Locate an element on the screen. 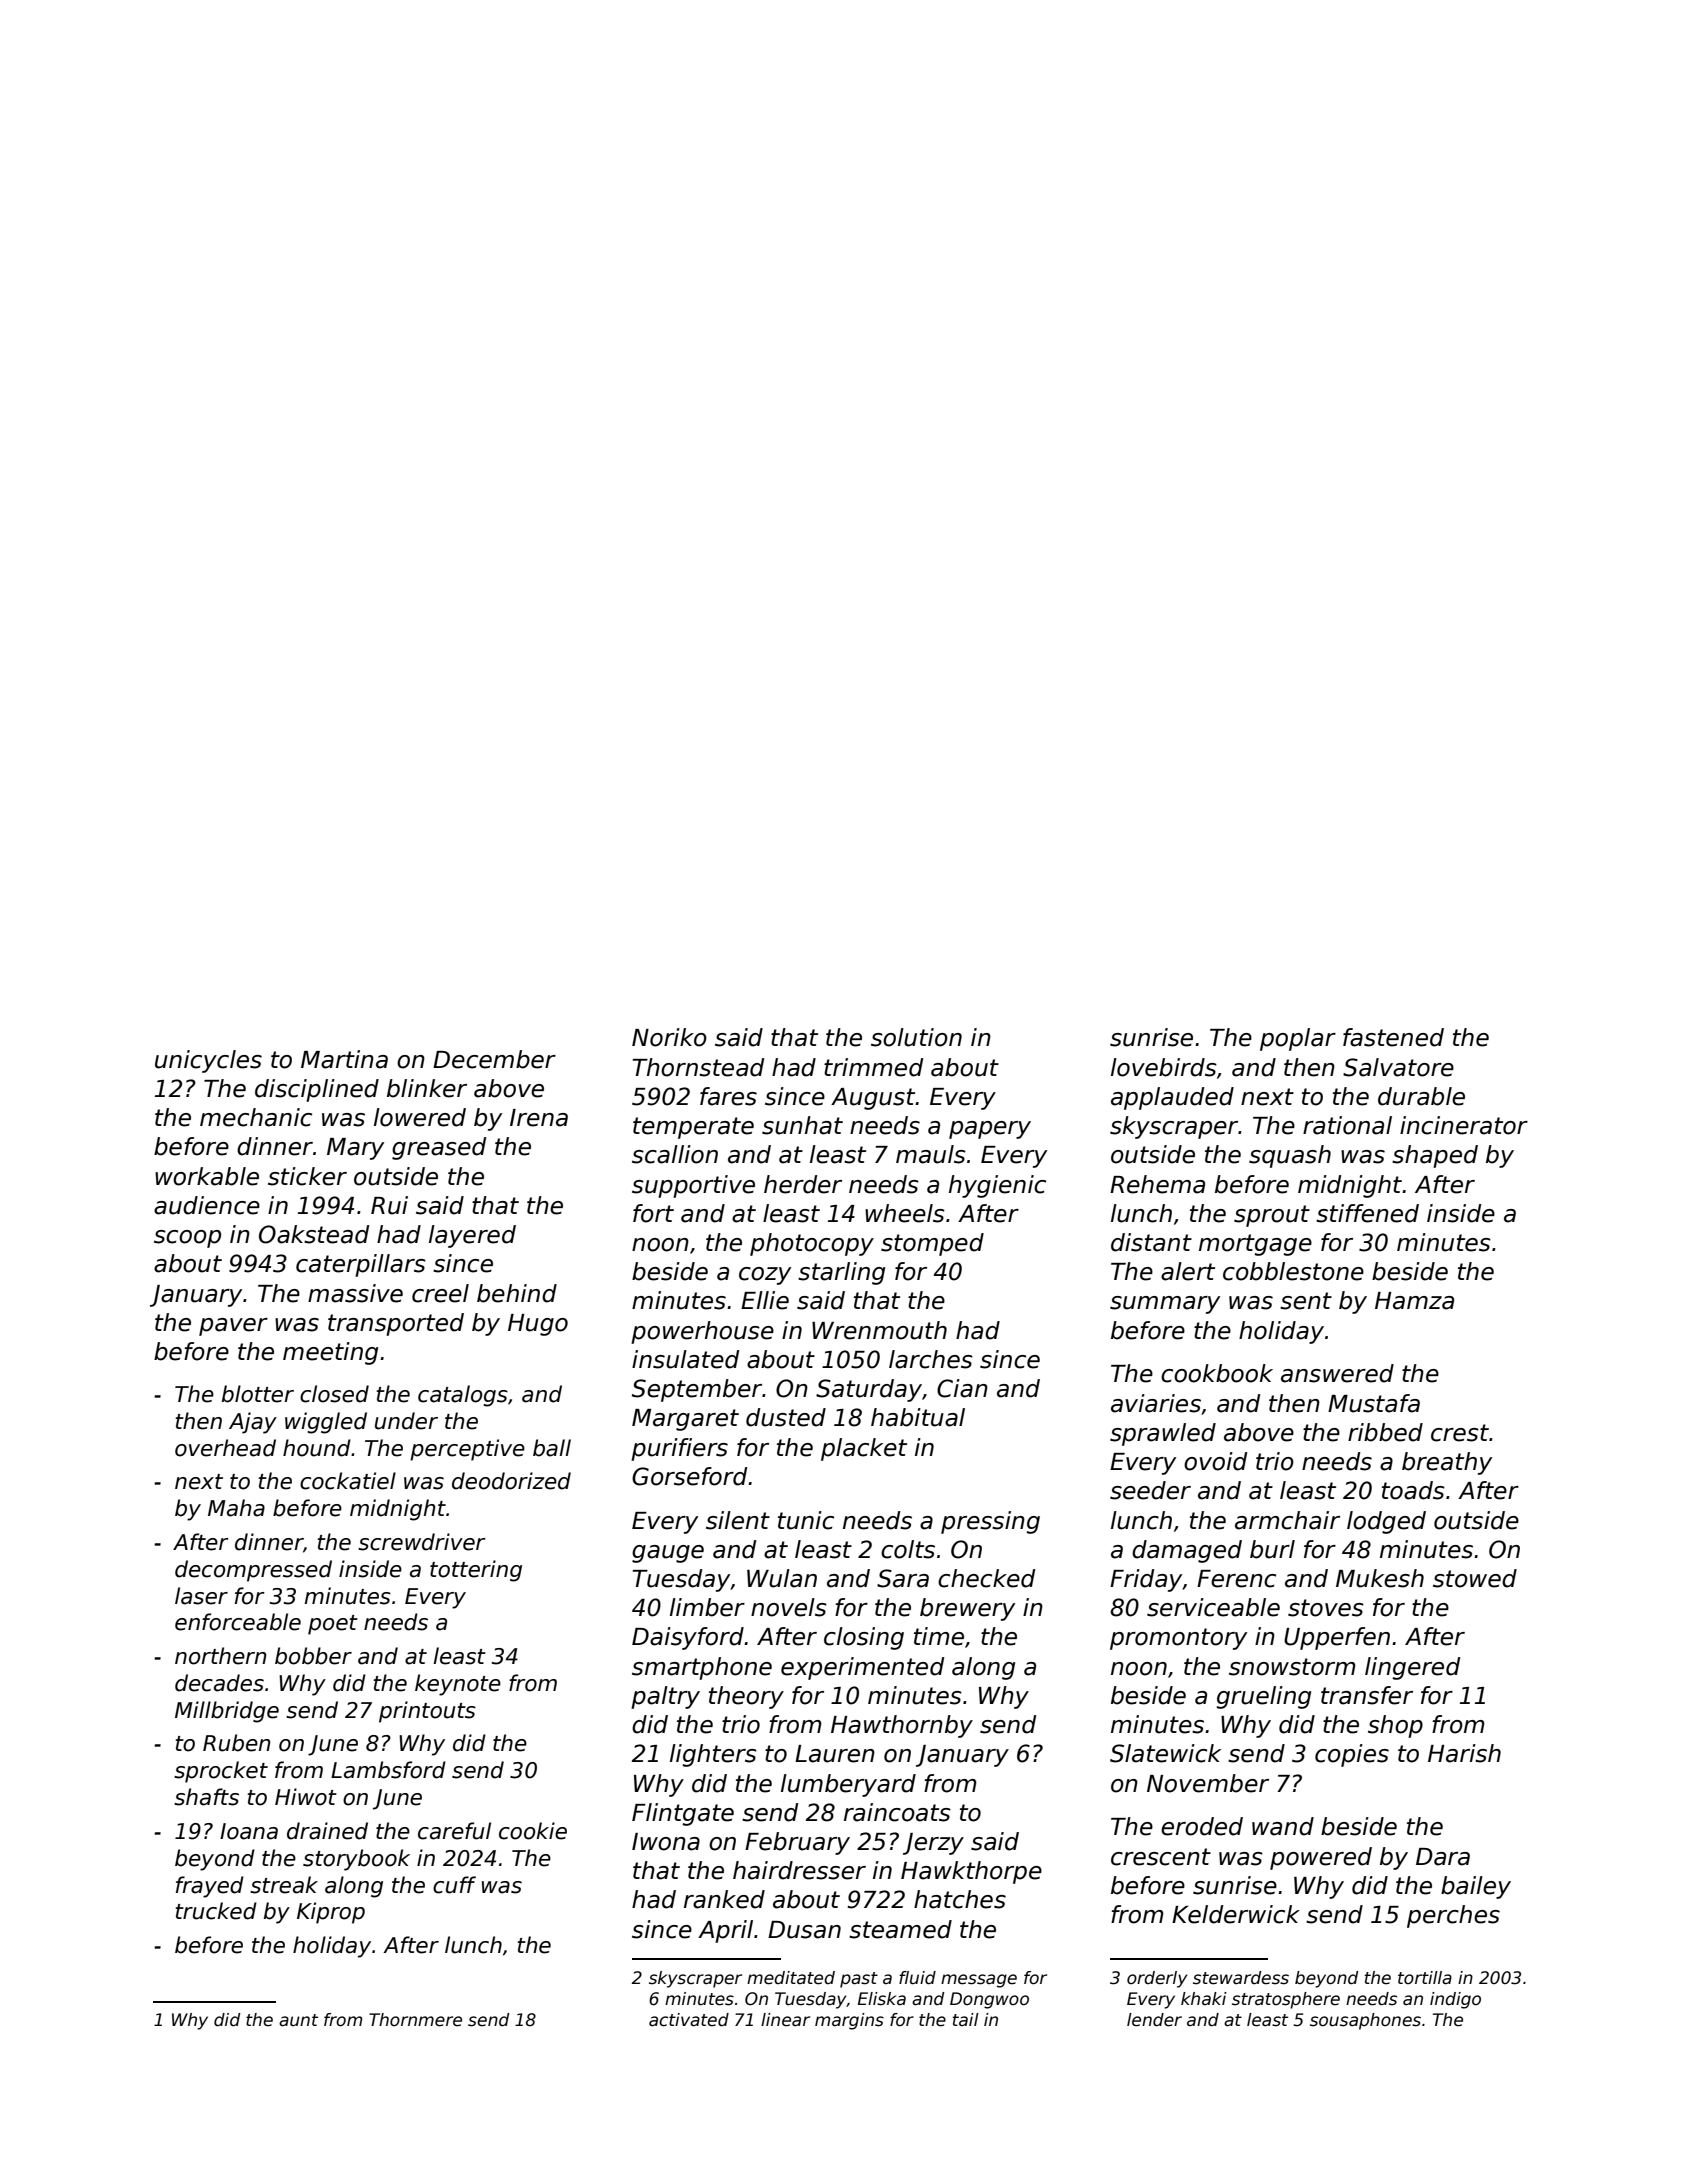 The height and width of the screenshot is (2178, 1683). aunt is located at coordinates (298, 2020).
